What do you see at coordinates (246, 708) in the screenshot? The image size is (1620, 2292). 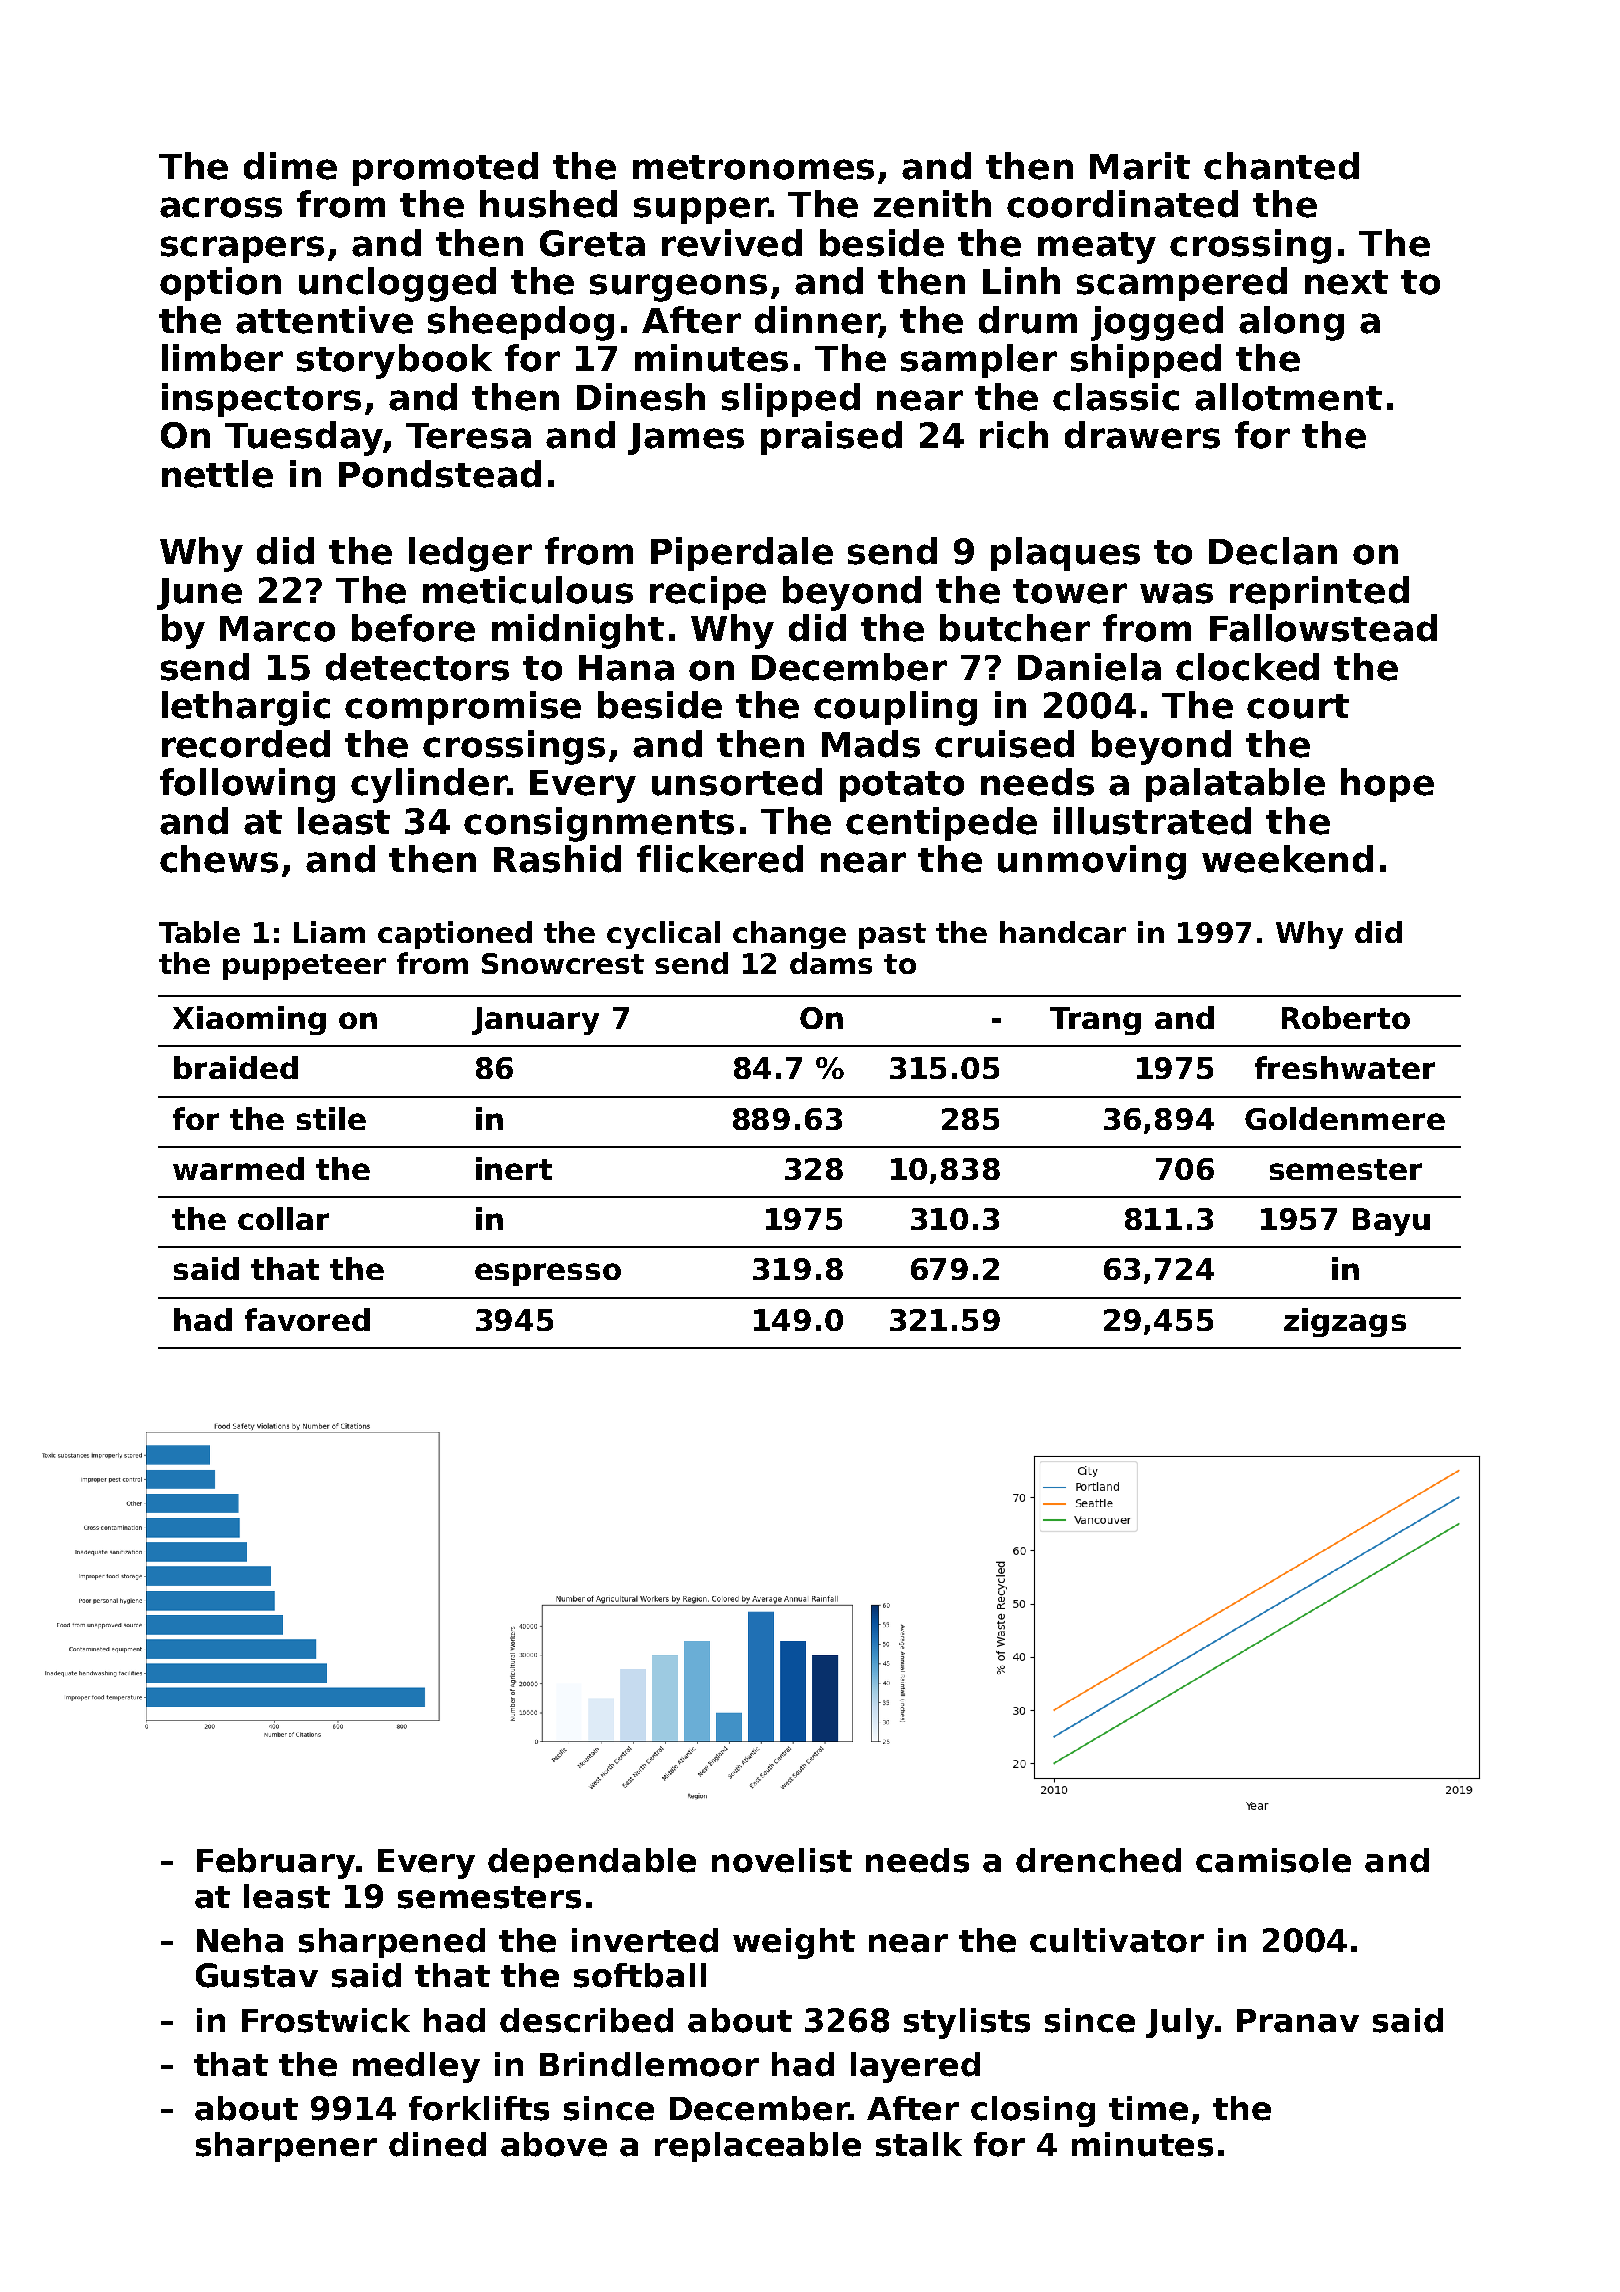 I see `lethargic` at bounding box center [246, 708].
